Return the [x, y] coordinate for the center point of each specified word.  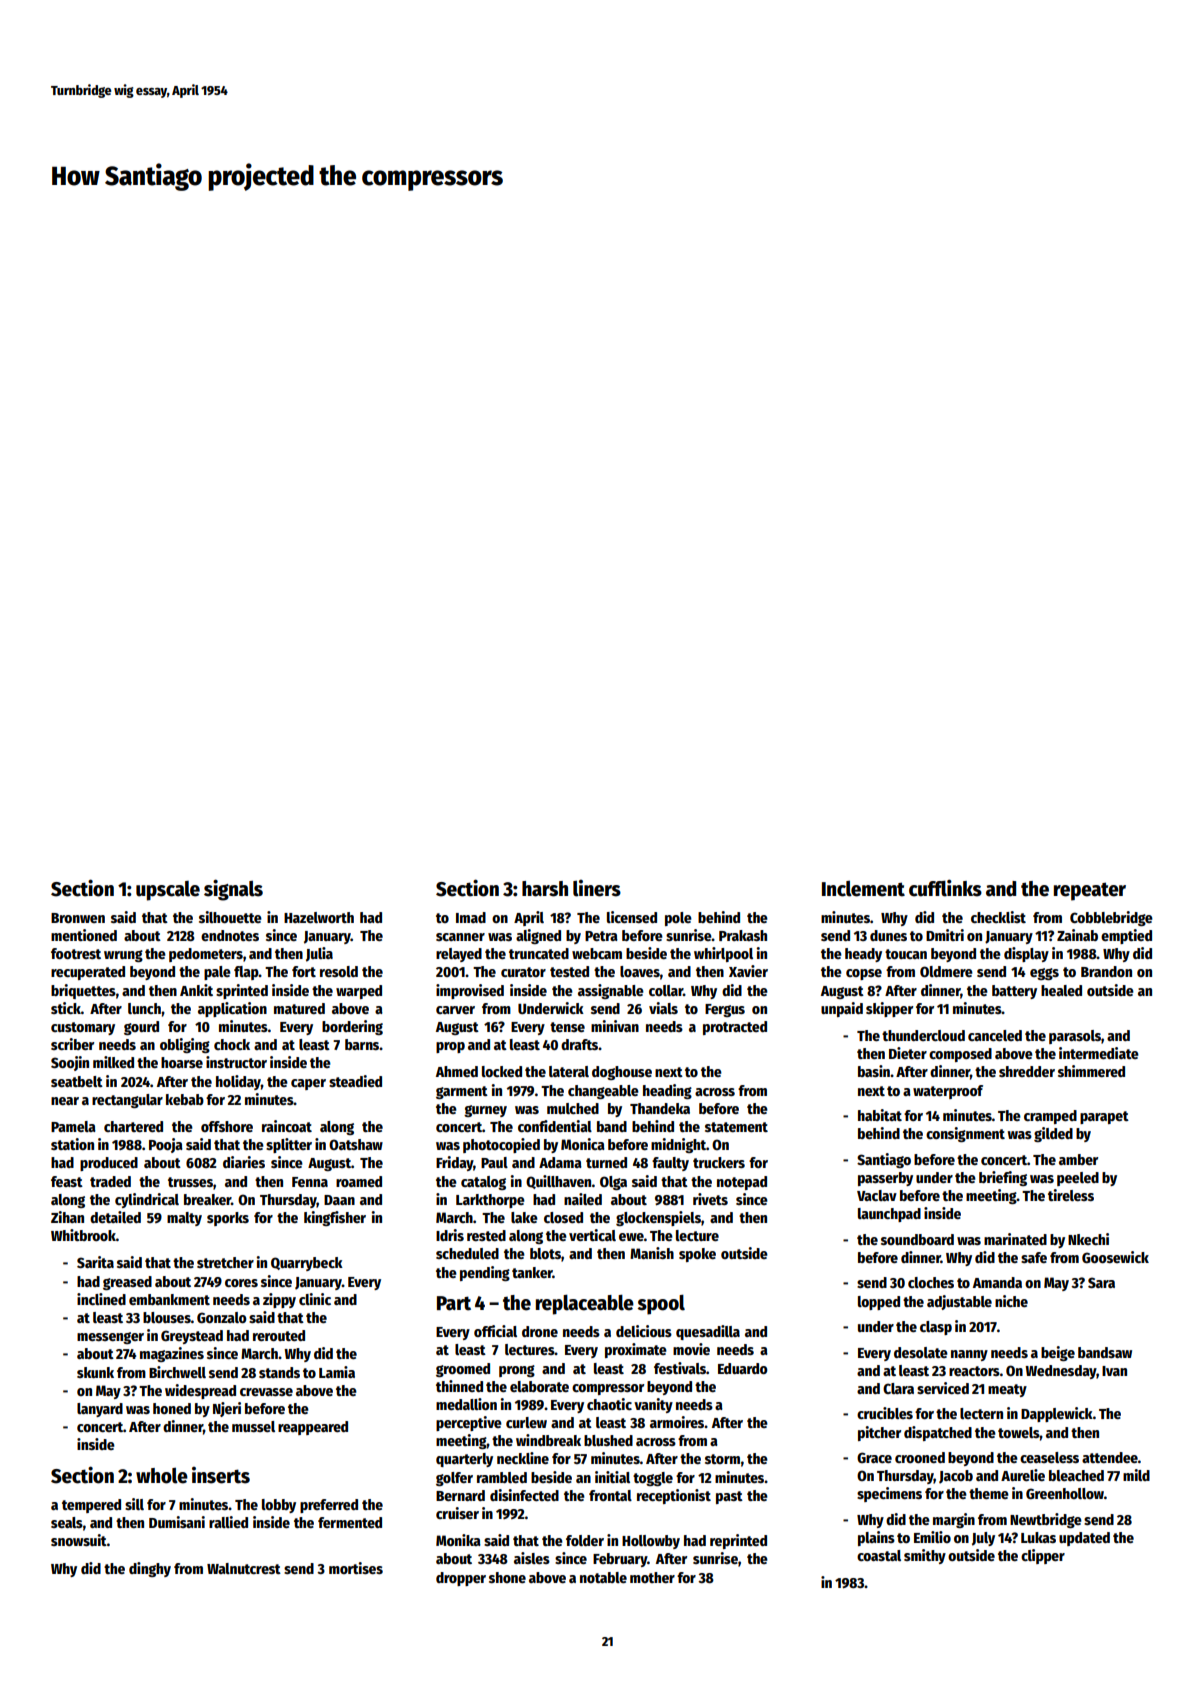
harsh [545, 889]
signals [233, 890]
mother [652, 1577]
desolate [921, 1352]
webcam [597, 953]
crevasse [266, 1392]
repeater [1090, 891]
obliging [185, 1045]
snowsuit [79, 1540]
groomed [463, 1370]
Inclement [863, 889]
